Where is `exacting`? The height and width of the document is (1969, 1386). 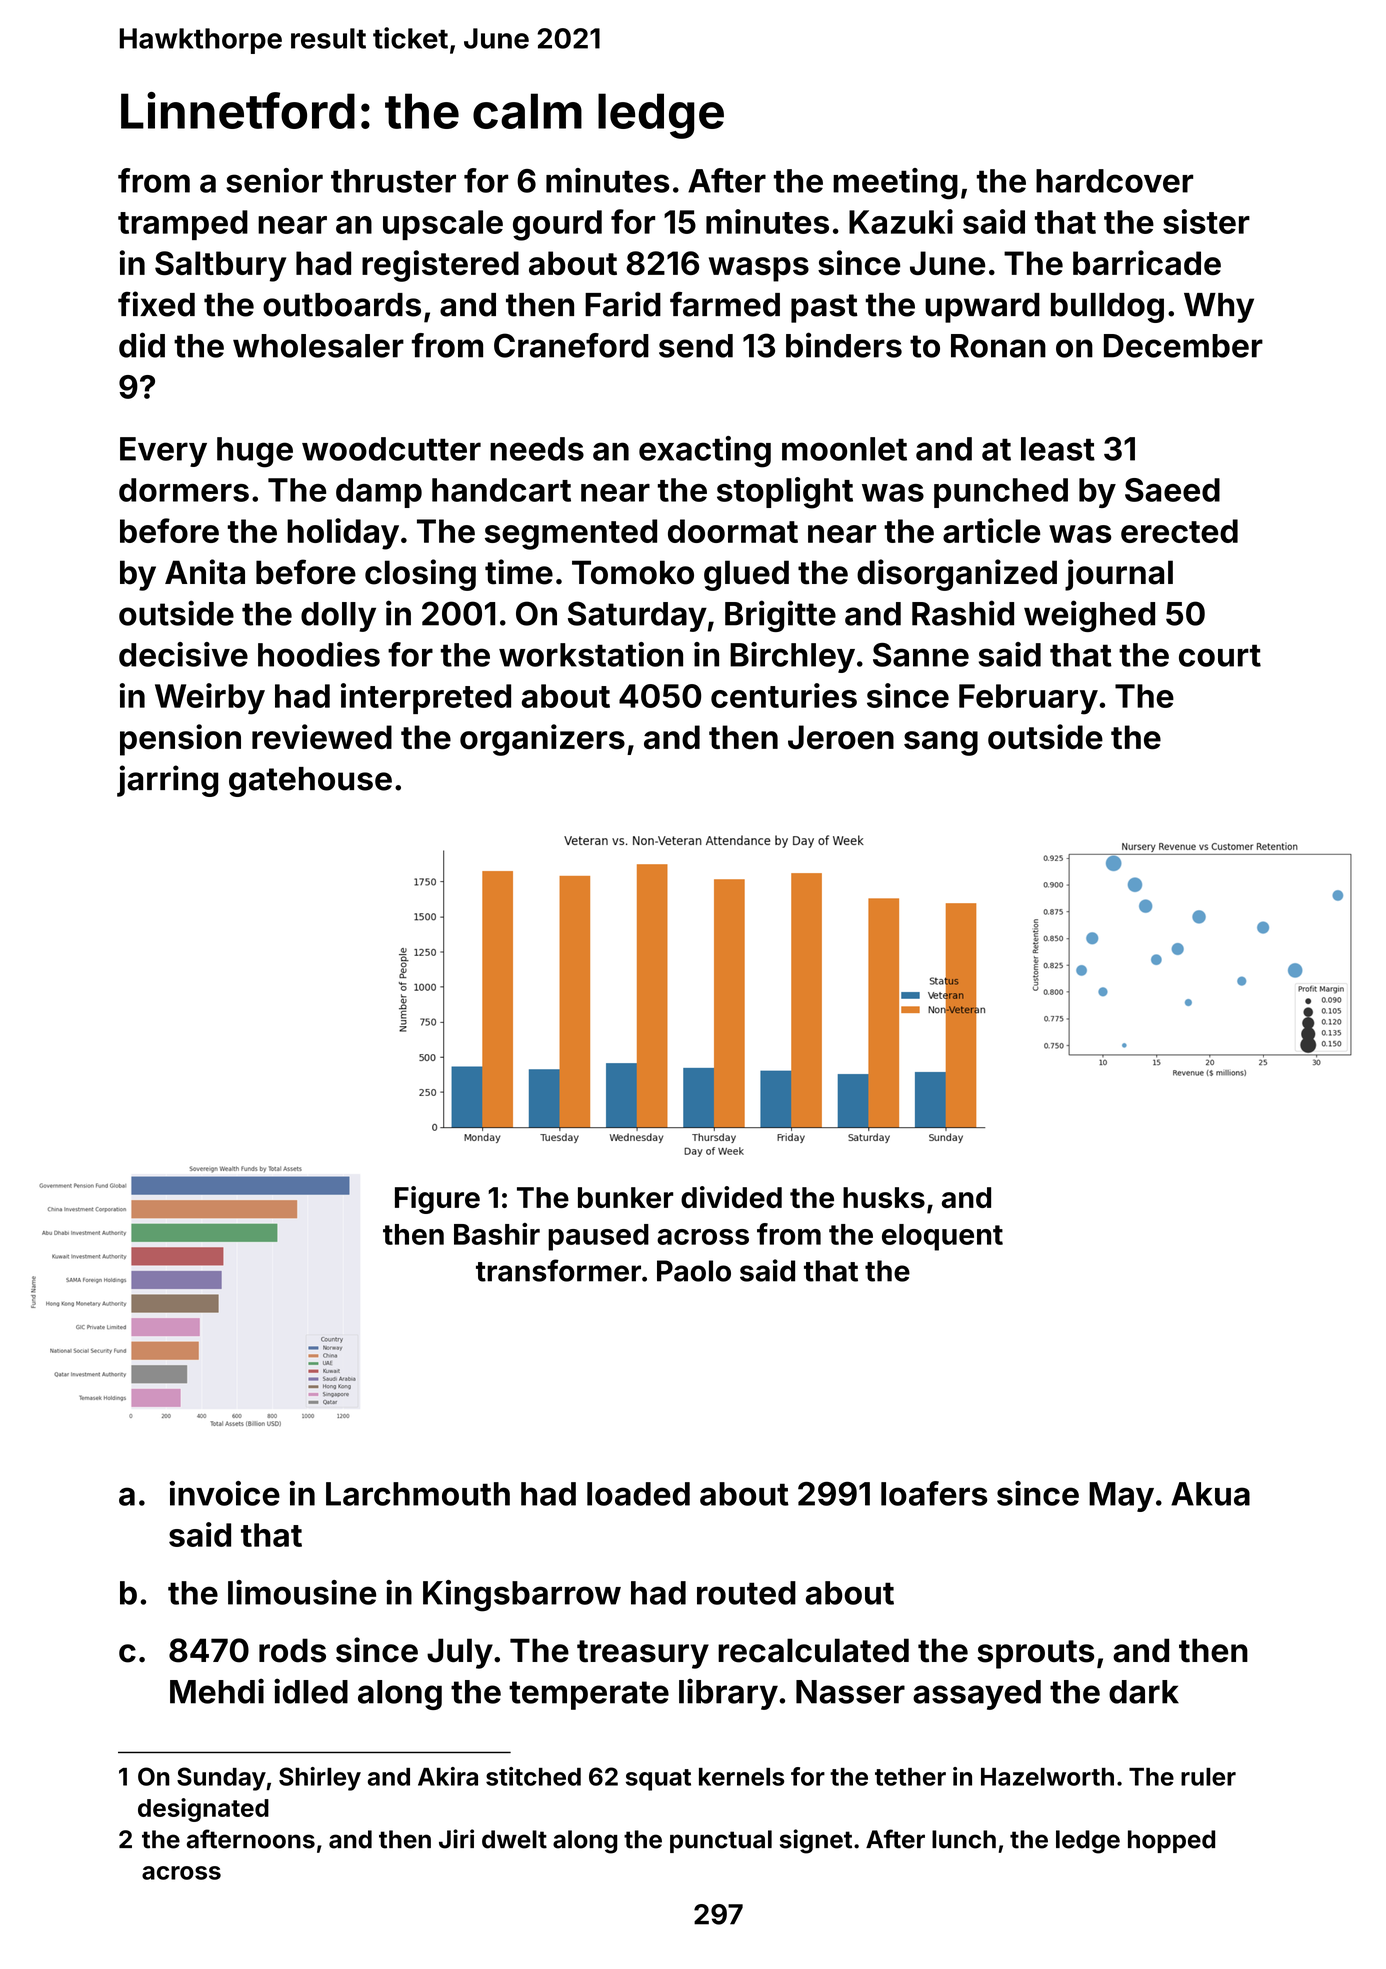
exacting is located at coordinates (705, 452).
